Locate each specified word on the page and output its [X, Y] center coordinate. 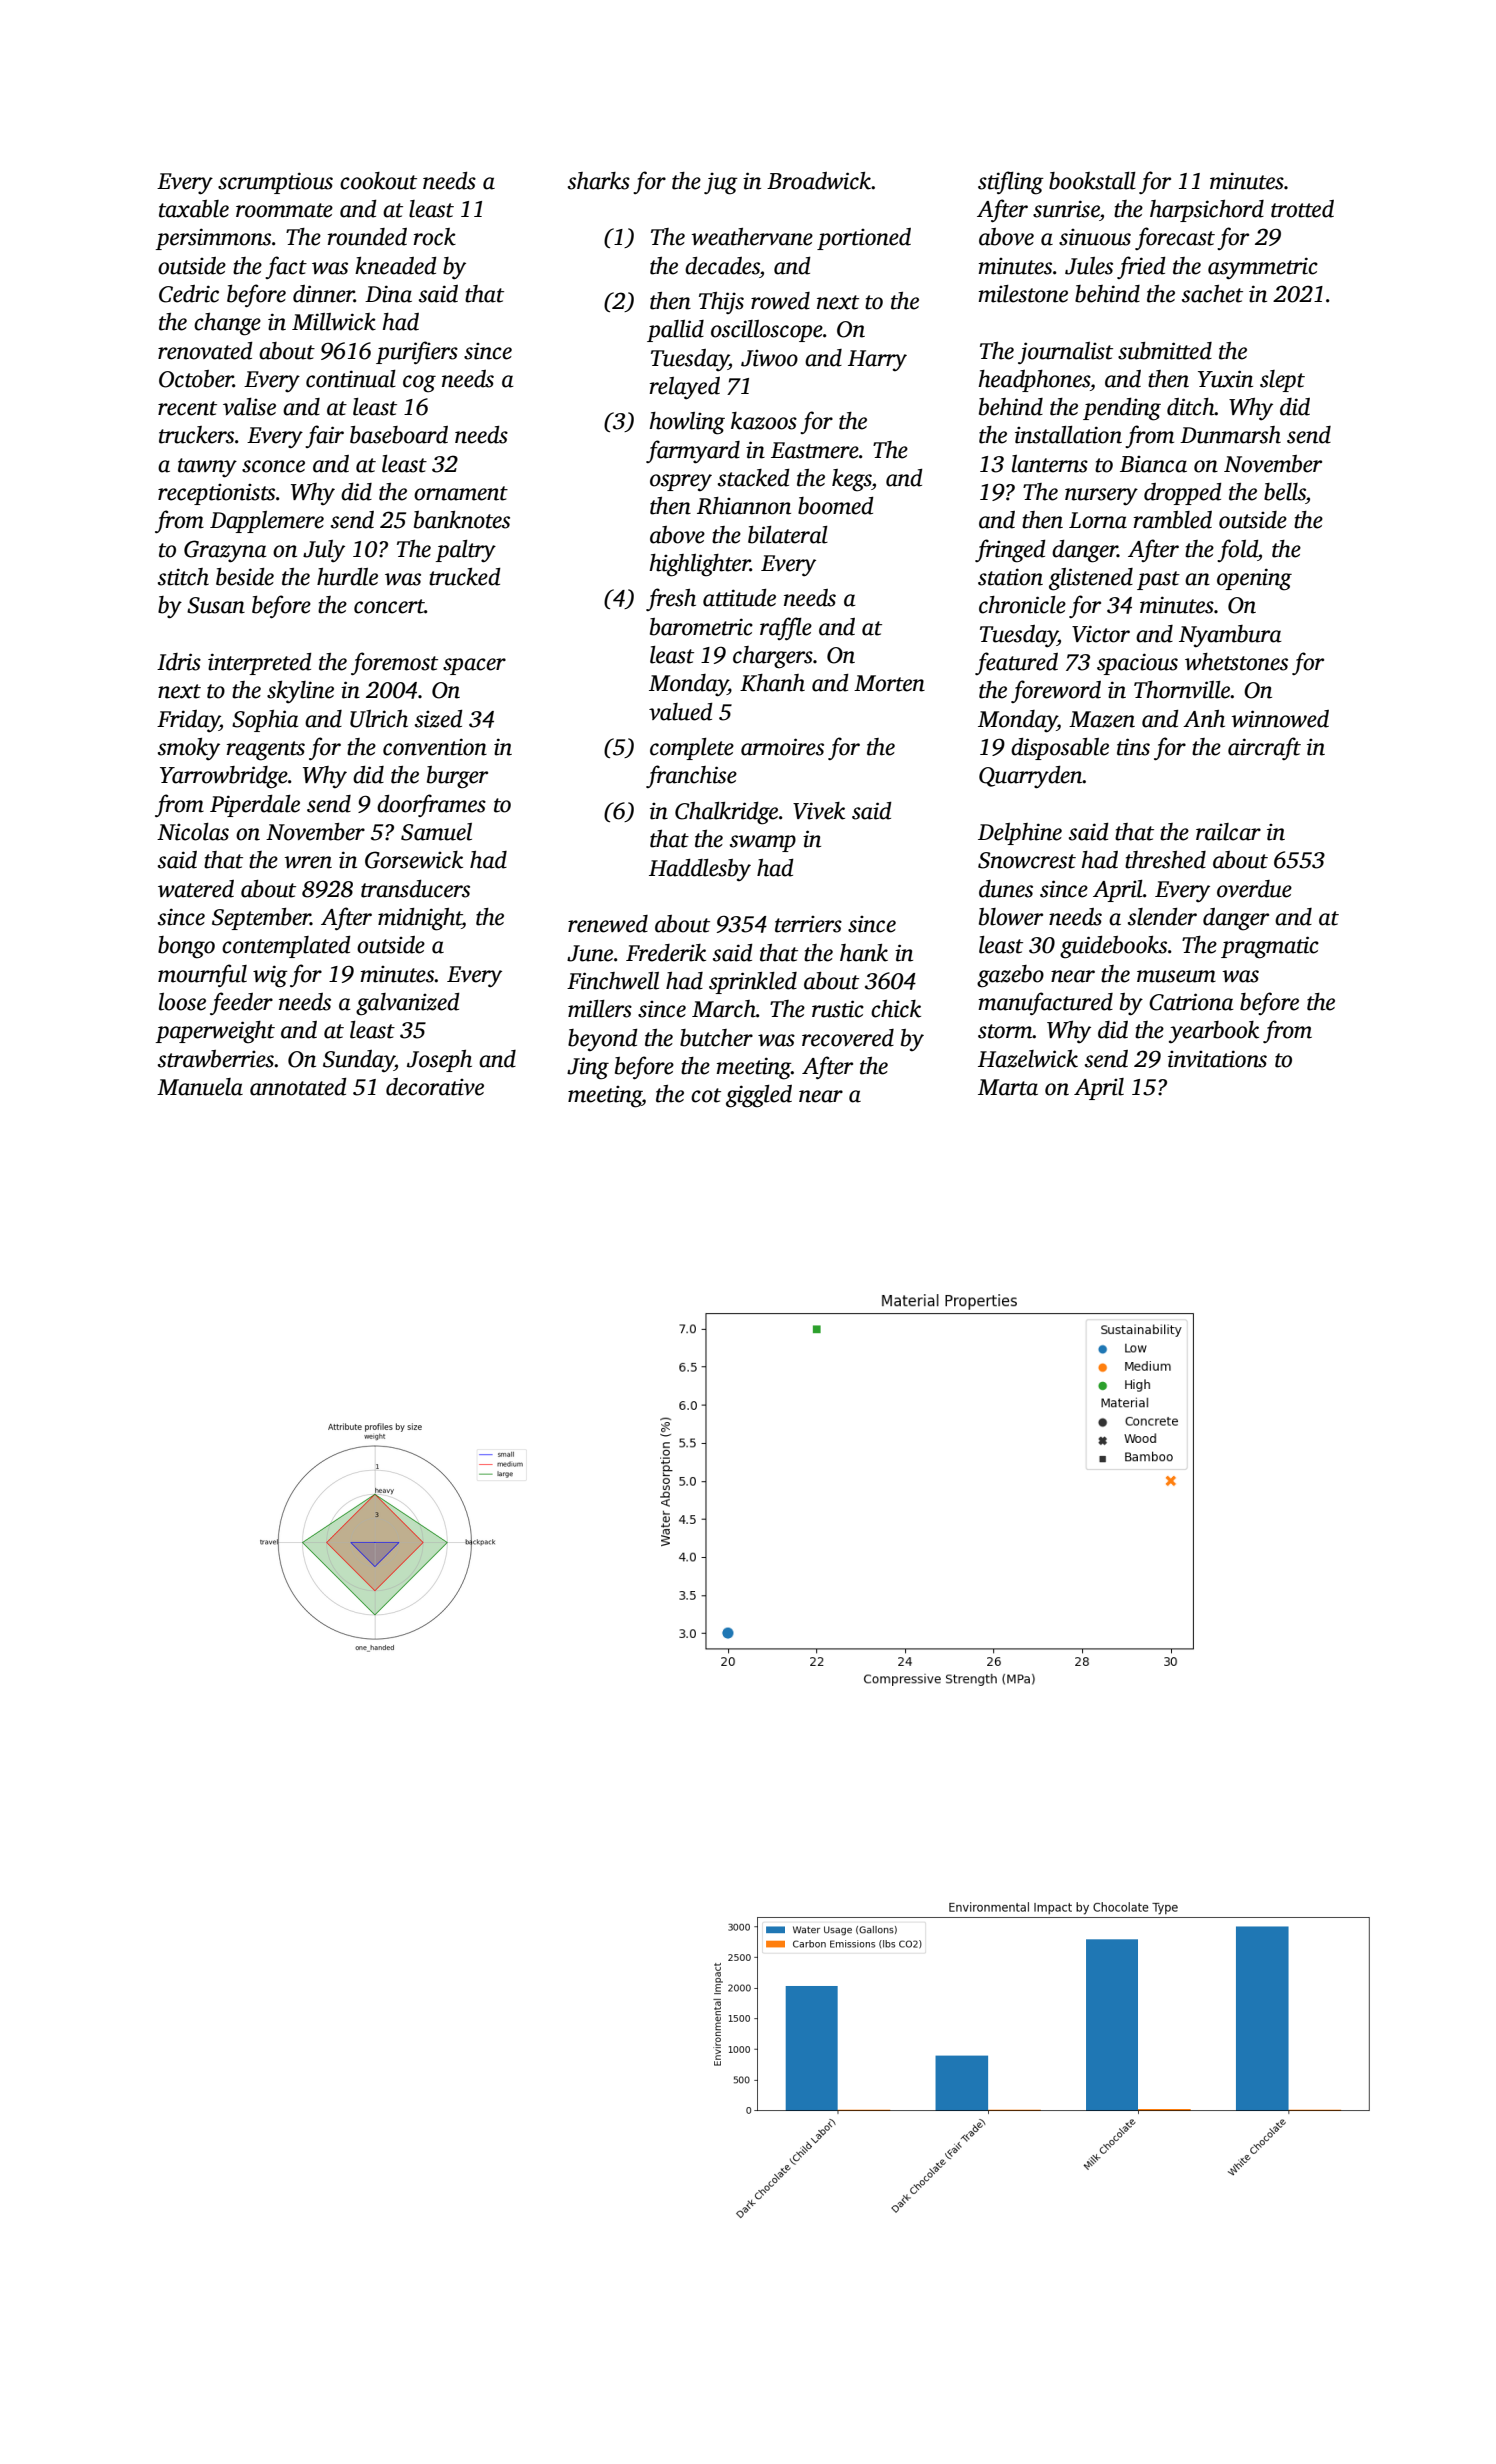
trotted [1302, 209]
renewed [608, 924]
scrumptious [275, 183]
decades [722, 266]
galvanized [408, 1004]
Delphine [1020, 834]
